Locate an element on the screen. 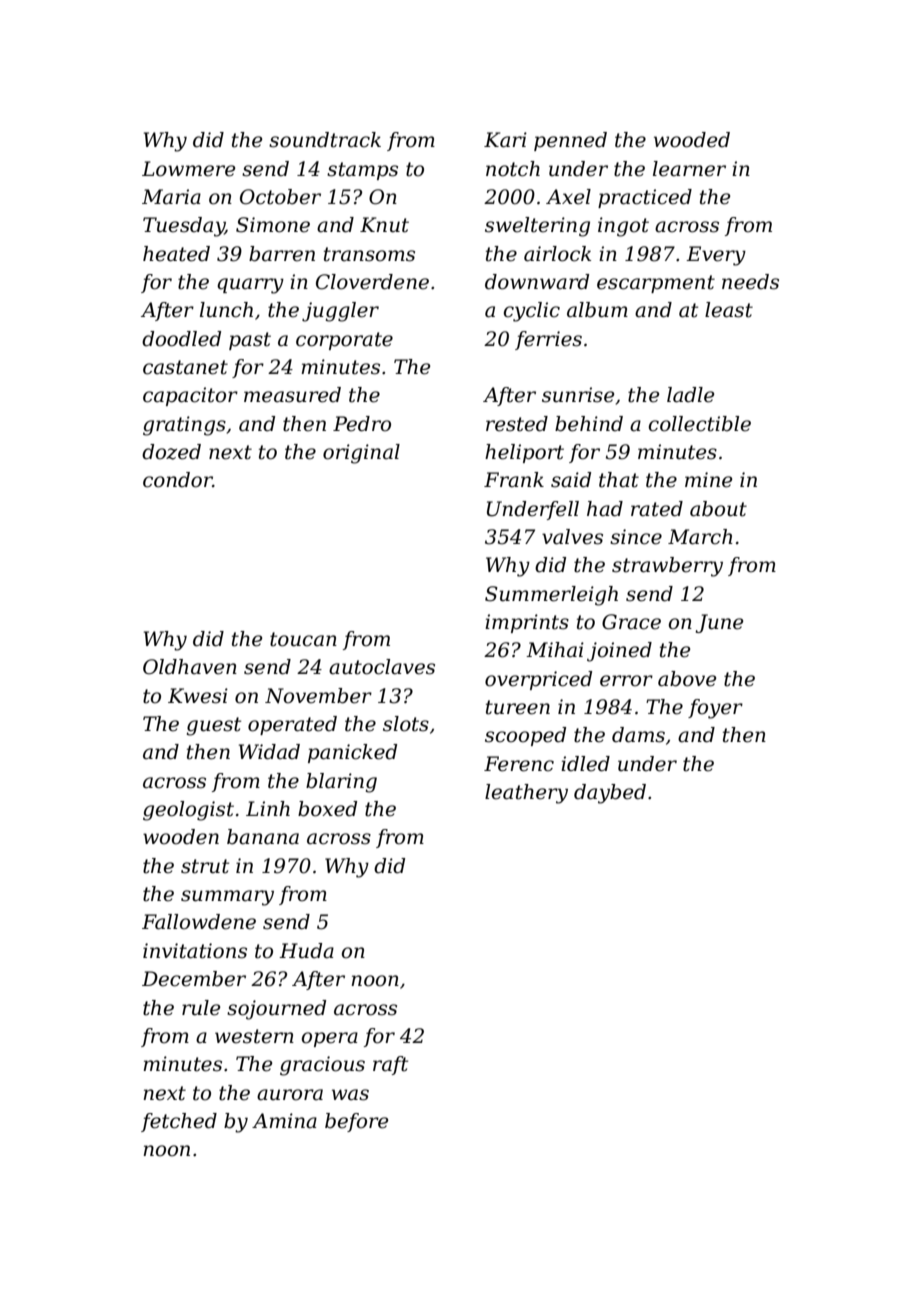 This screenshot has width=924, height=1311. rule is located at coordinates (201, 1008).
